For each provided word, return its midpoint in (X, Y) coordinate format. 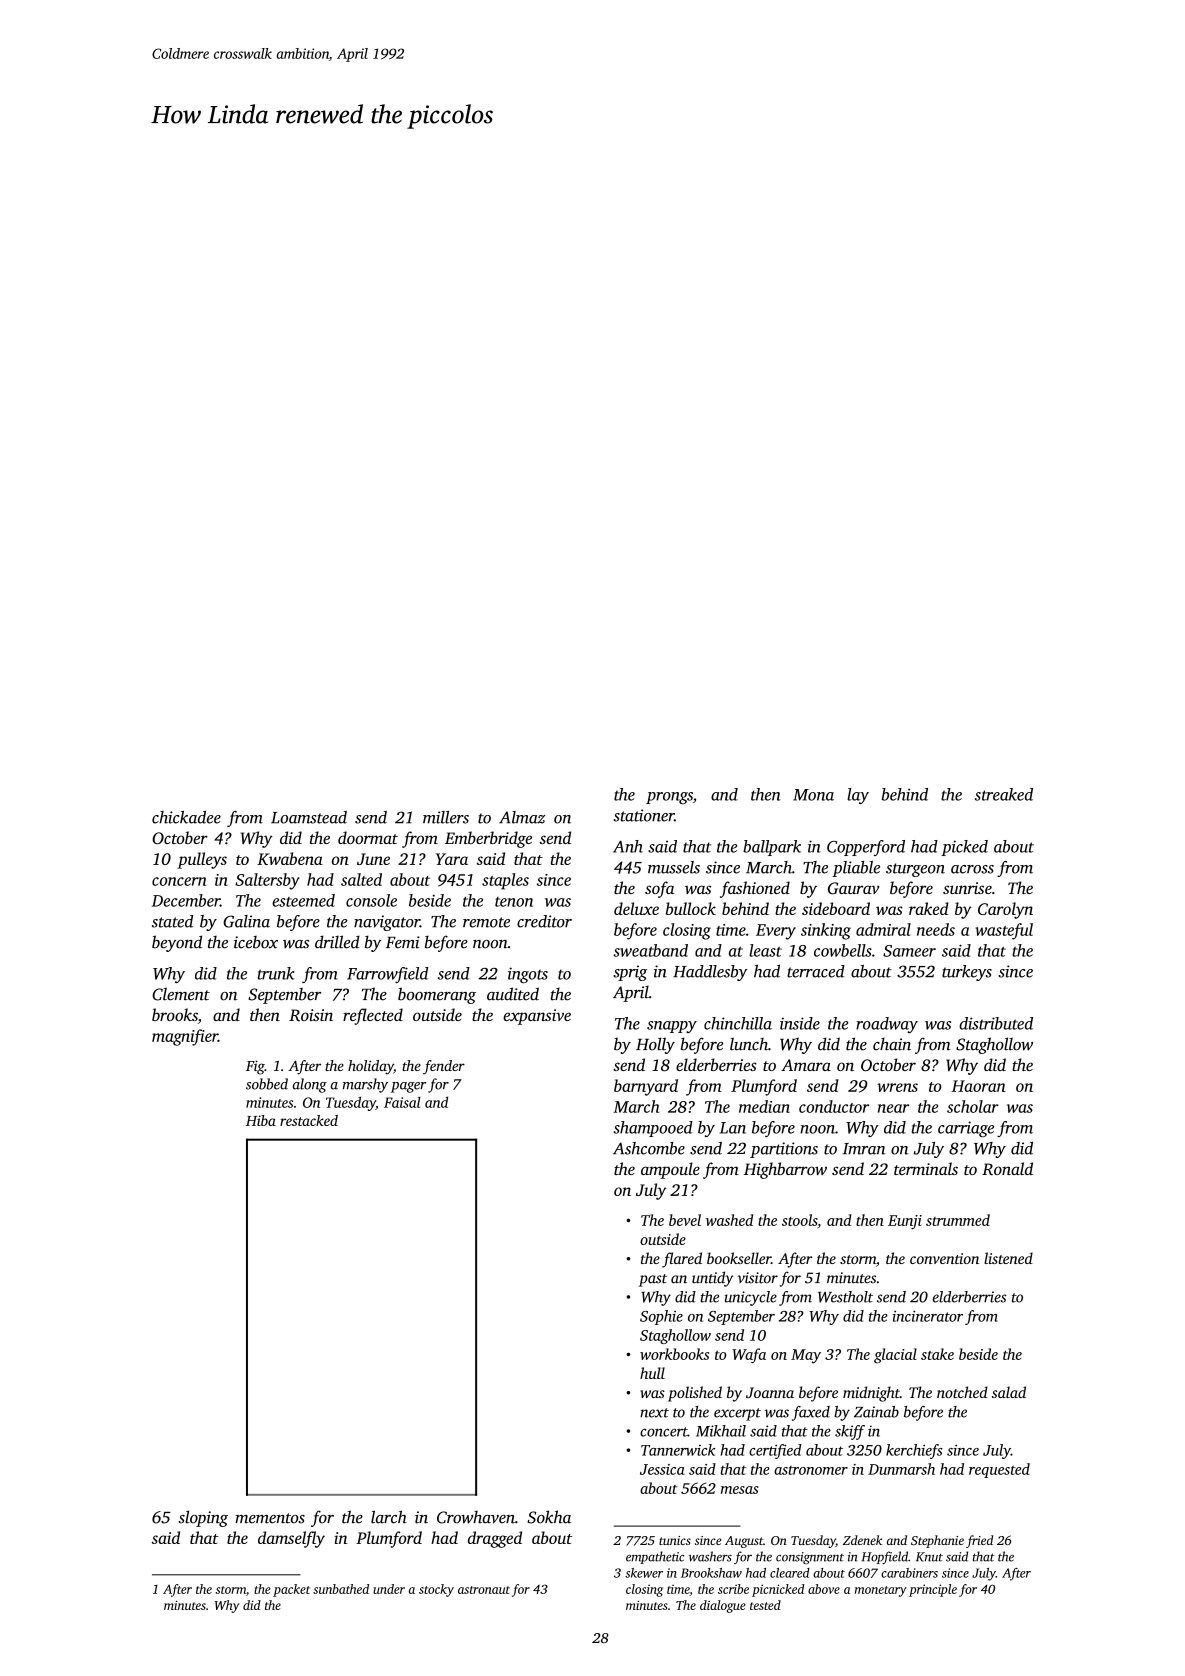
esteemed (303, 900)
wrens (897, 1087)
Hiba (261, 1120)
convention (944, 1258)
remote (486, 922)
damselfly (291, 1539)
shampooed (653, 1129)
